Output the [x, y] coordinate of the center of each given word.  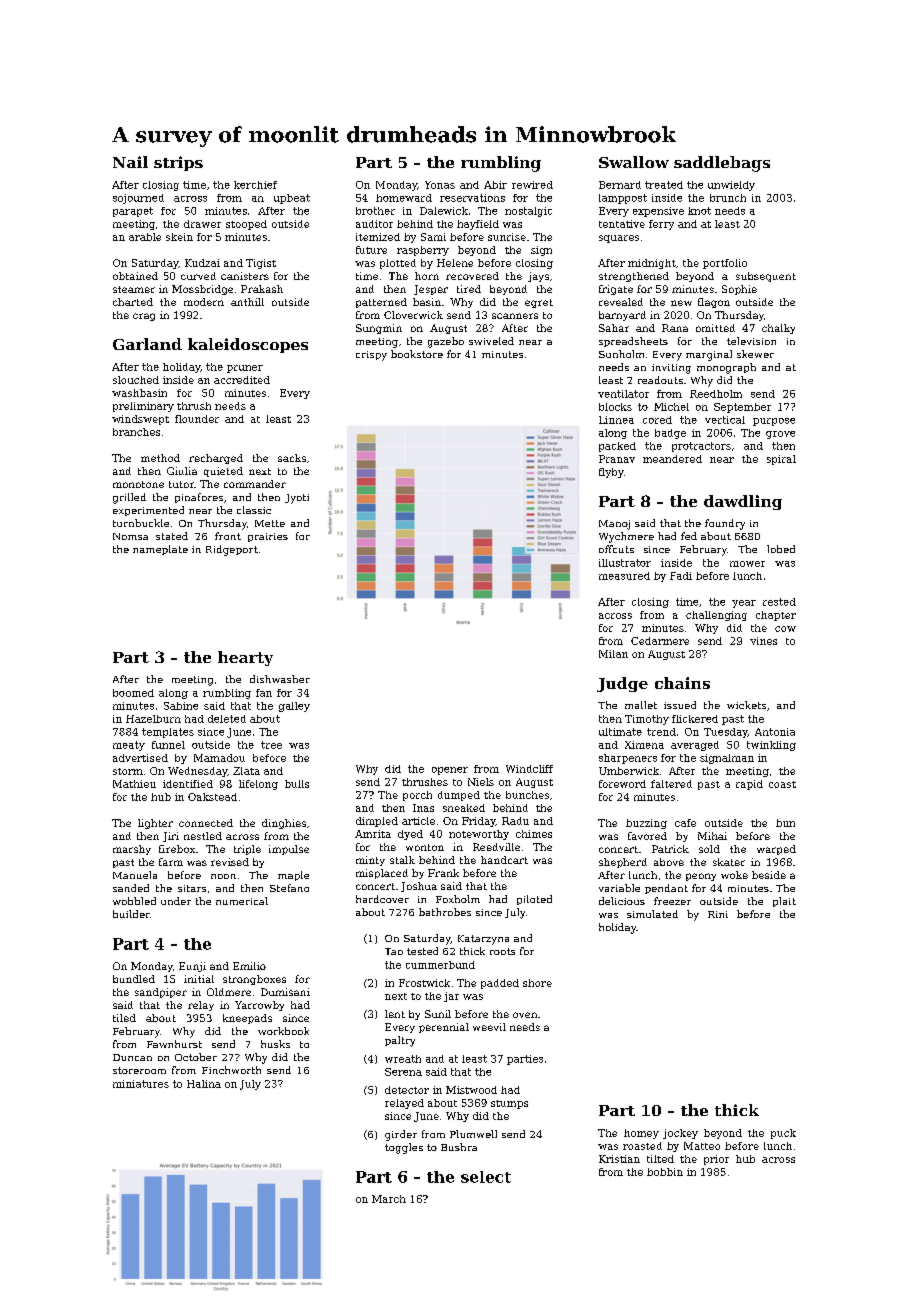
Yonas [440, 185]
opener [450, 771]
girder [401, 1135]
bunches [527, 795]
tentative [622, 224]
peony [701, 877]
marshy [132, 850]
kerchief [255, 185]
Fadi [681, 576]
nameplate [160, 550]
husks [275, 1044]
